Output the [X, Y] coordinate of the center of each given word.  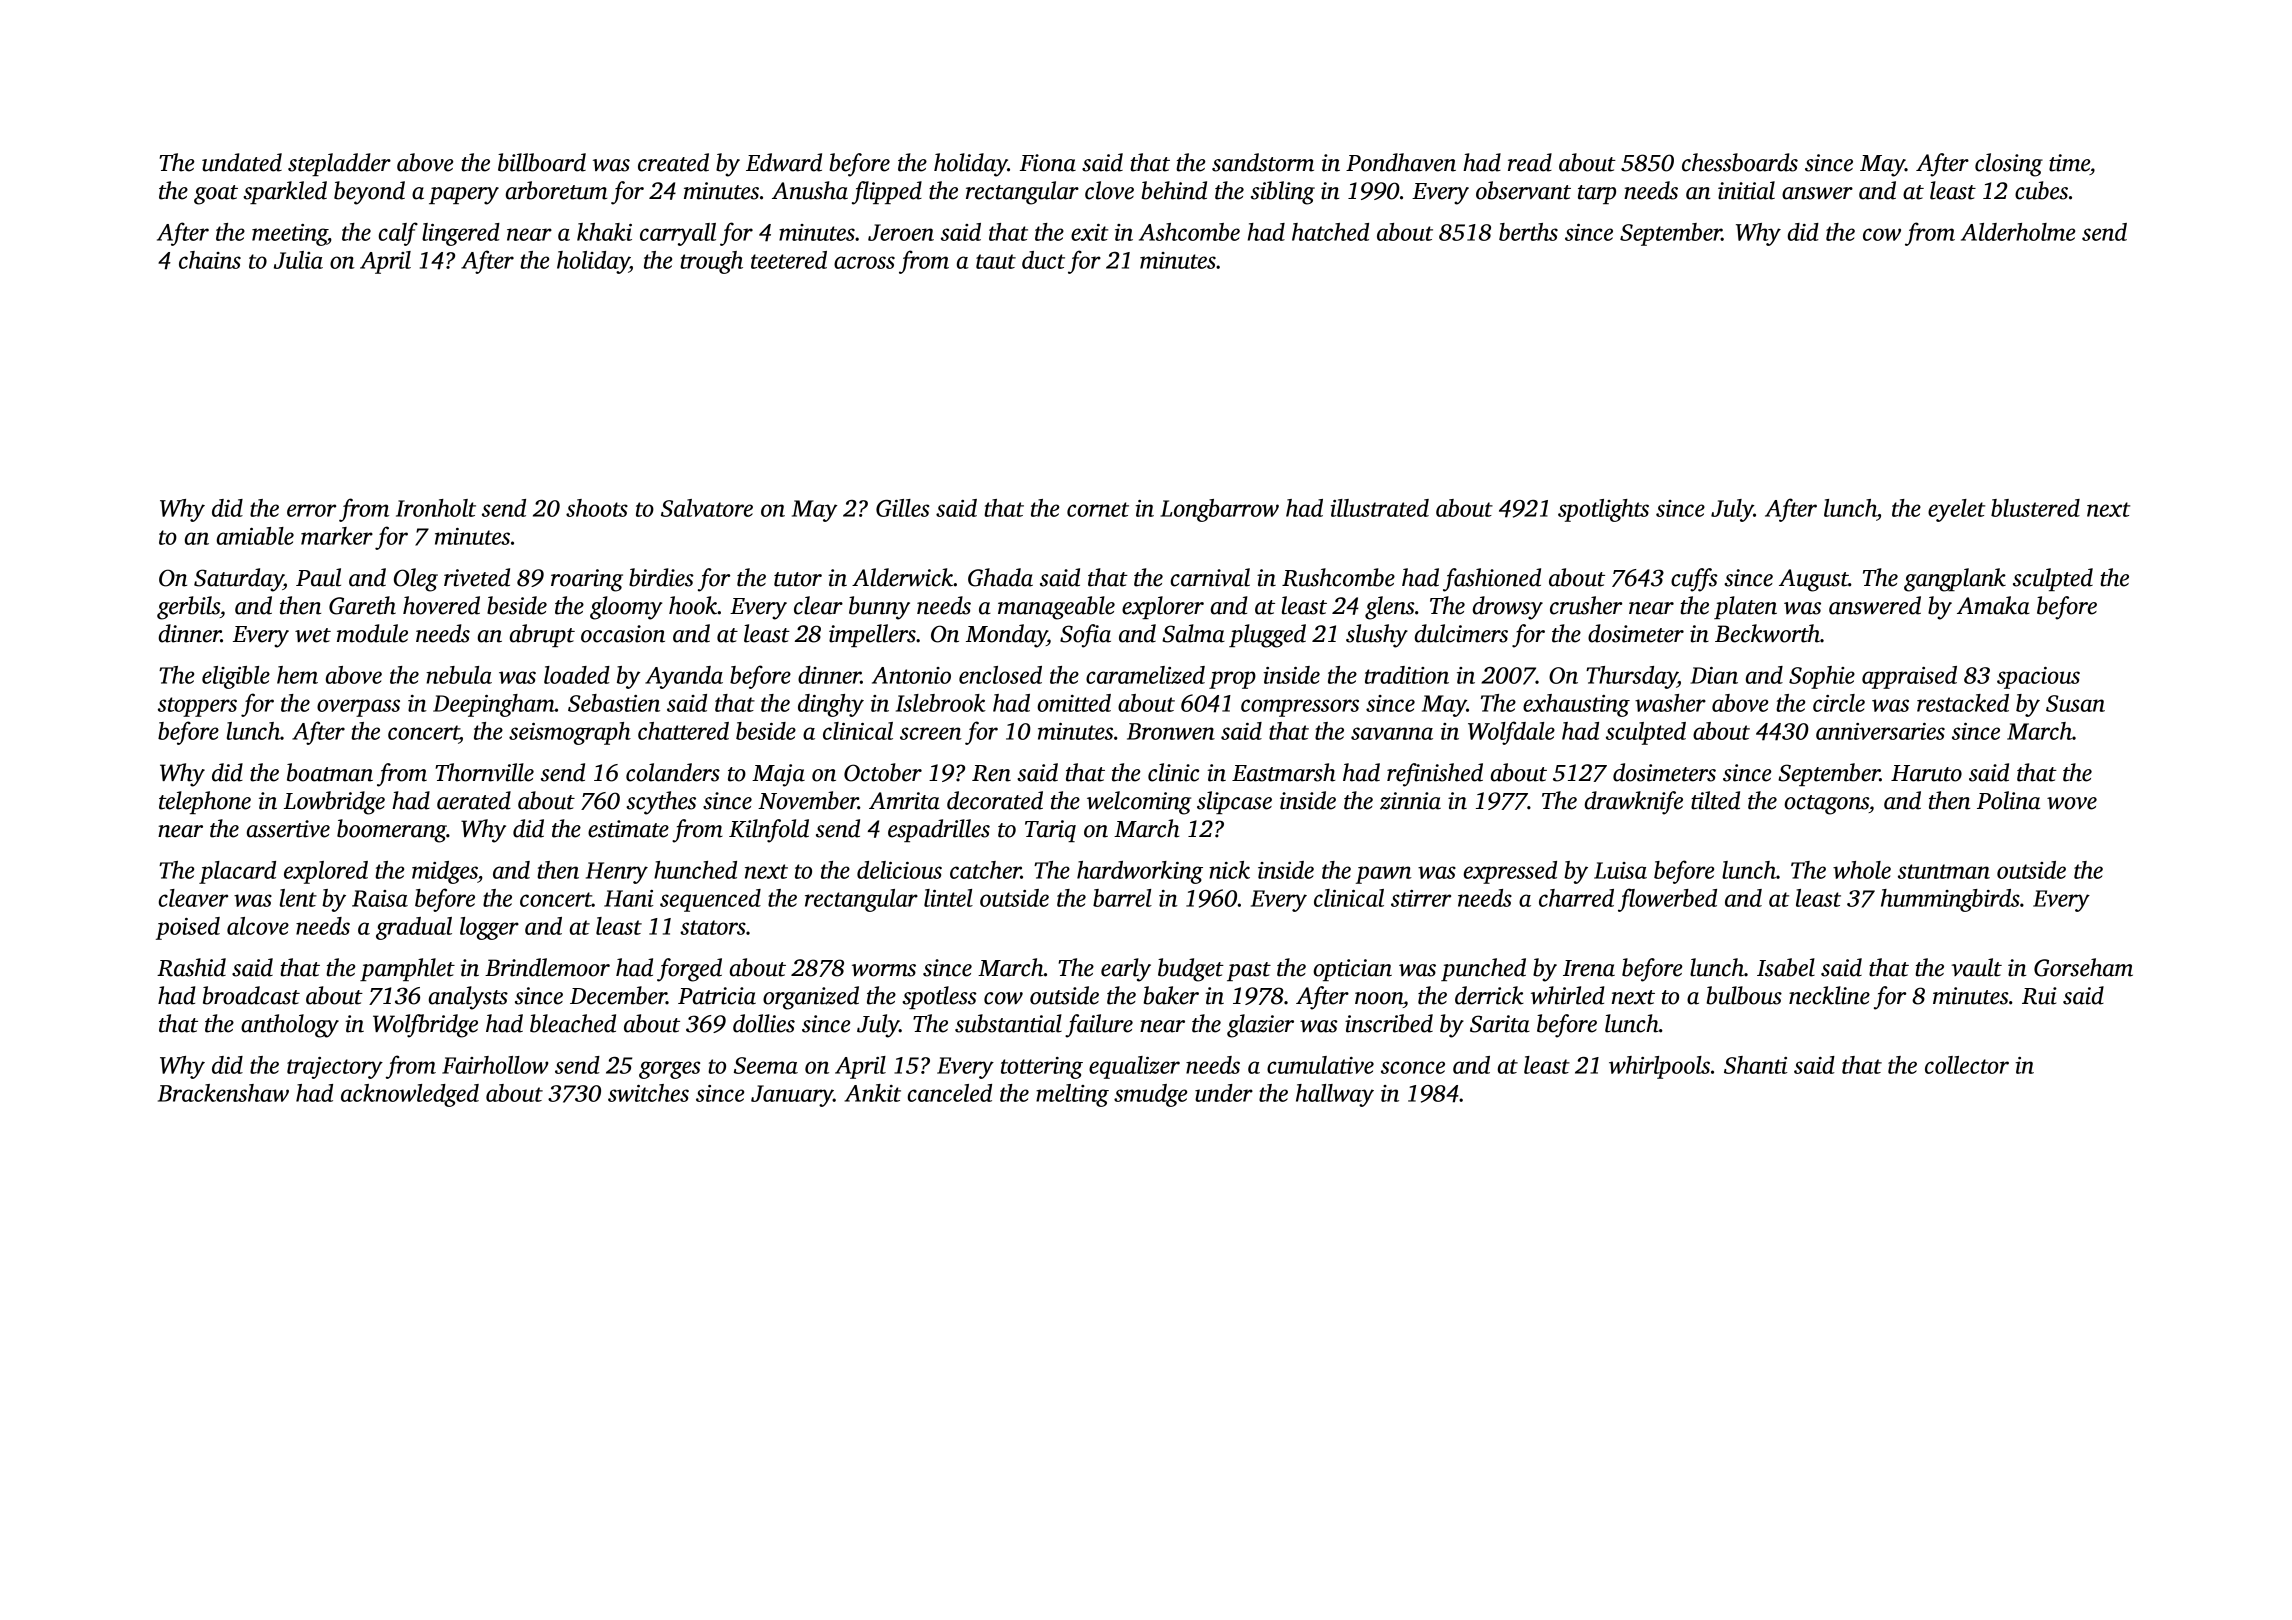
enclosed [1000, 675]
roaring [587, 580]
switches [648, 1093]
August [1814, 580]
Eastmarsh [1283, 772]
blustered [2035, 508]
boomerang [392, 831]
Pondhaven [1401, 162]
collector [1967, 1065]
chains [210, 260]
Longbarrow [1219, 510]
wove [2072, 803]
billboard [542, 162]
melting [1072, 1095]
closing [2009, 165]
